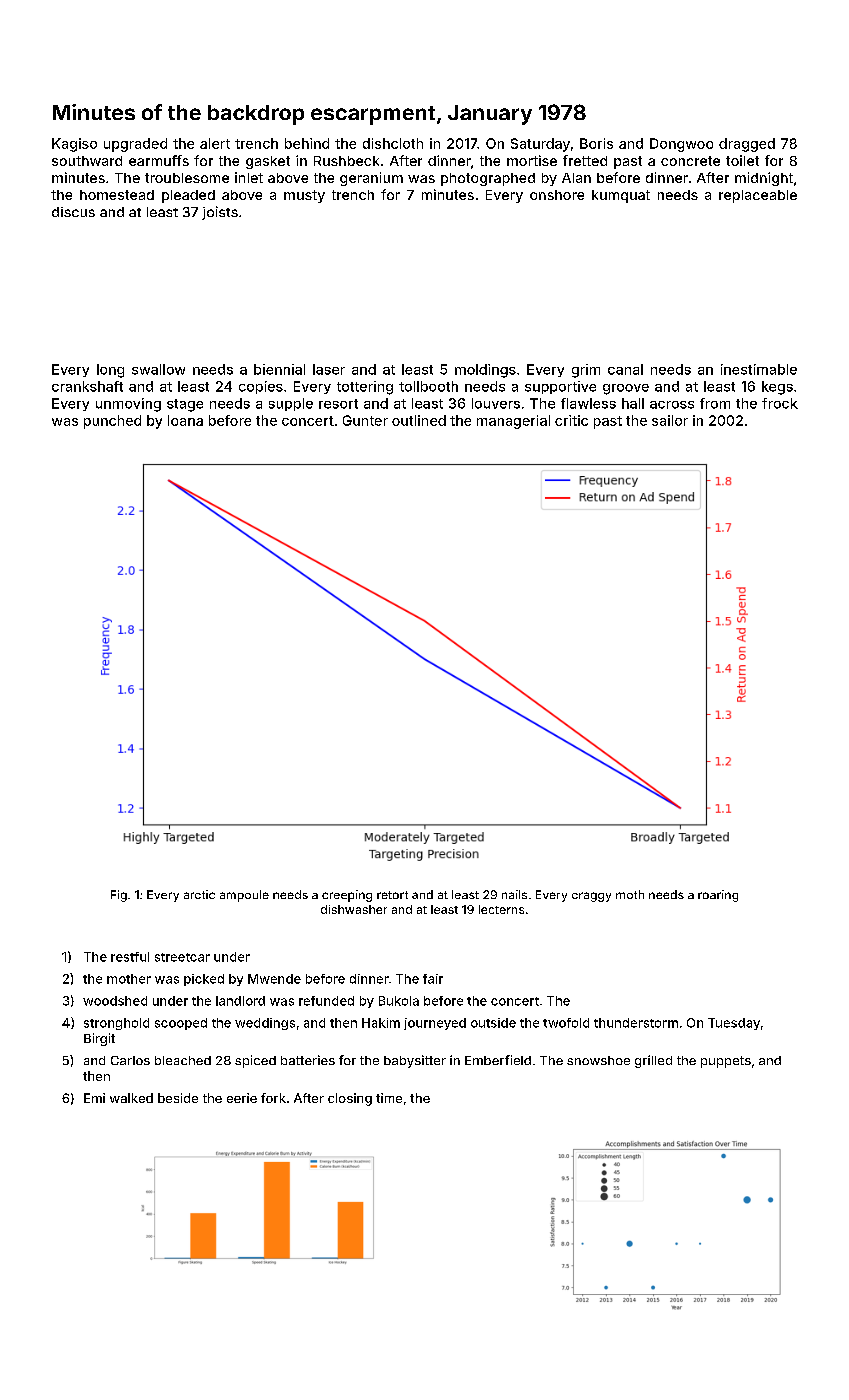 Image resolution: width=849 pixels, height=1400 pixels. I want to click on joists, so click(220, 213).
